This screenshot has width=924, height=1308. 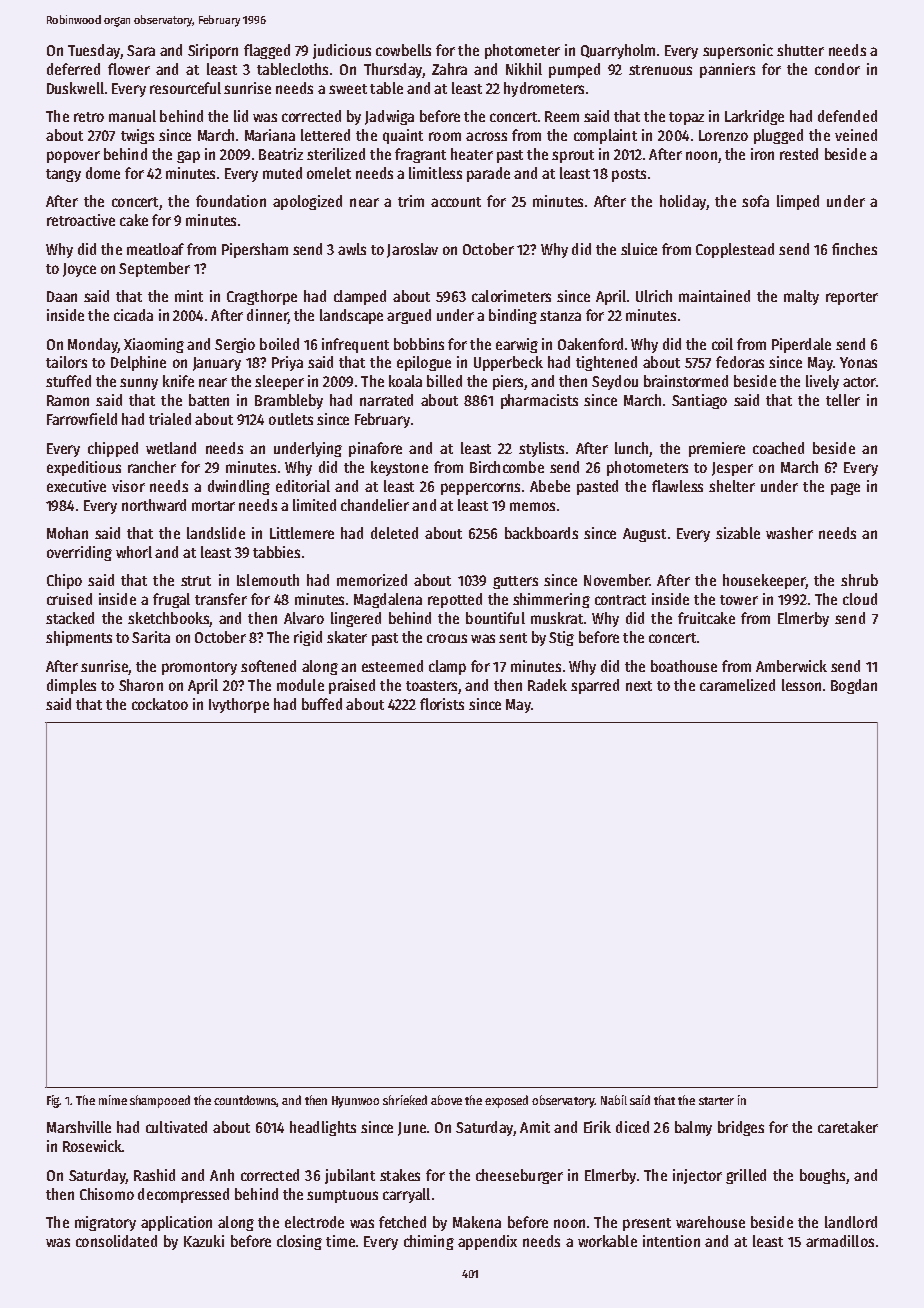 I want to click on Abebe, so click(x=550, y=486).
